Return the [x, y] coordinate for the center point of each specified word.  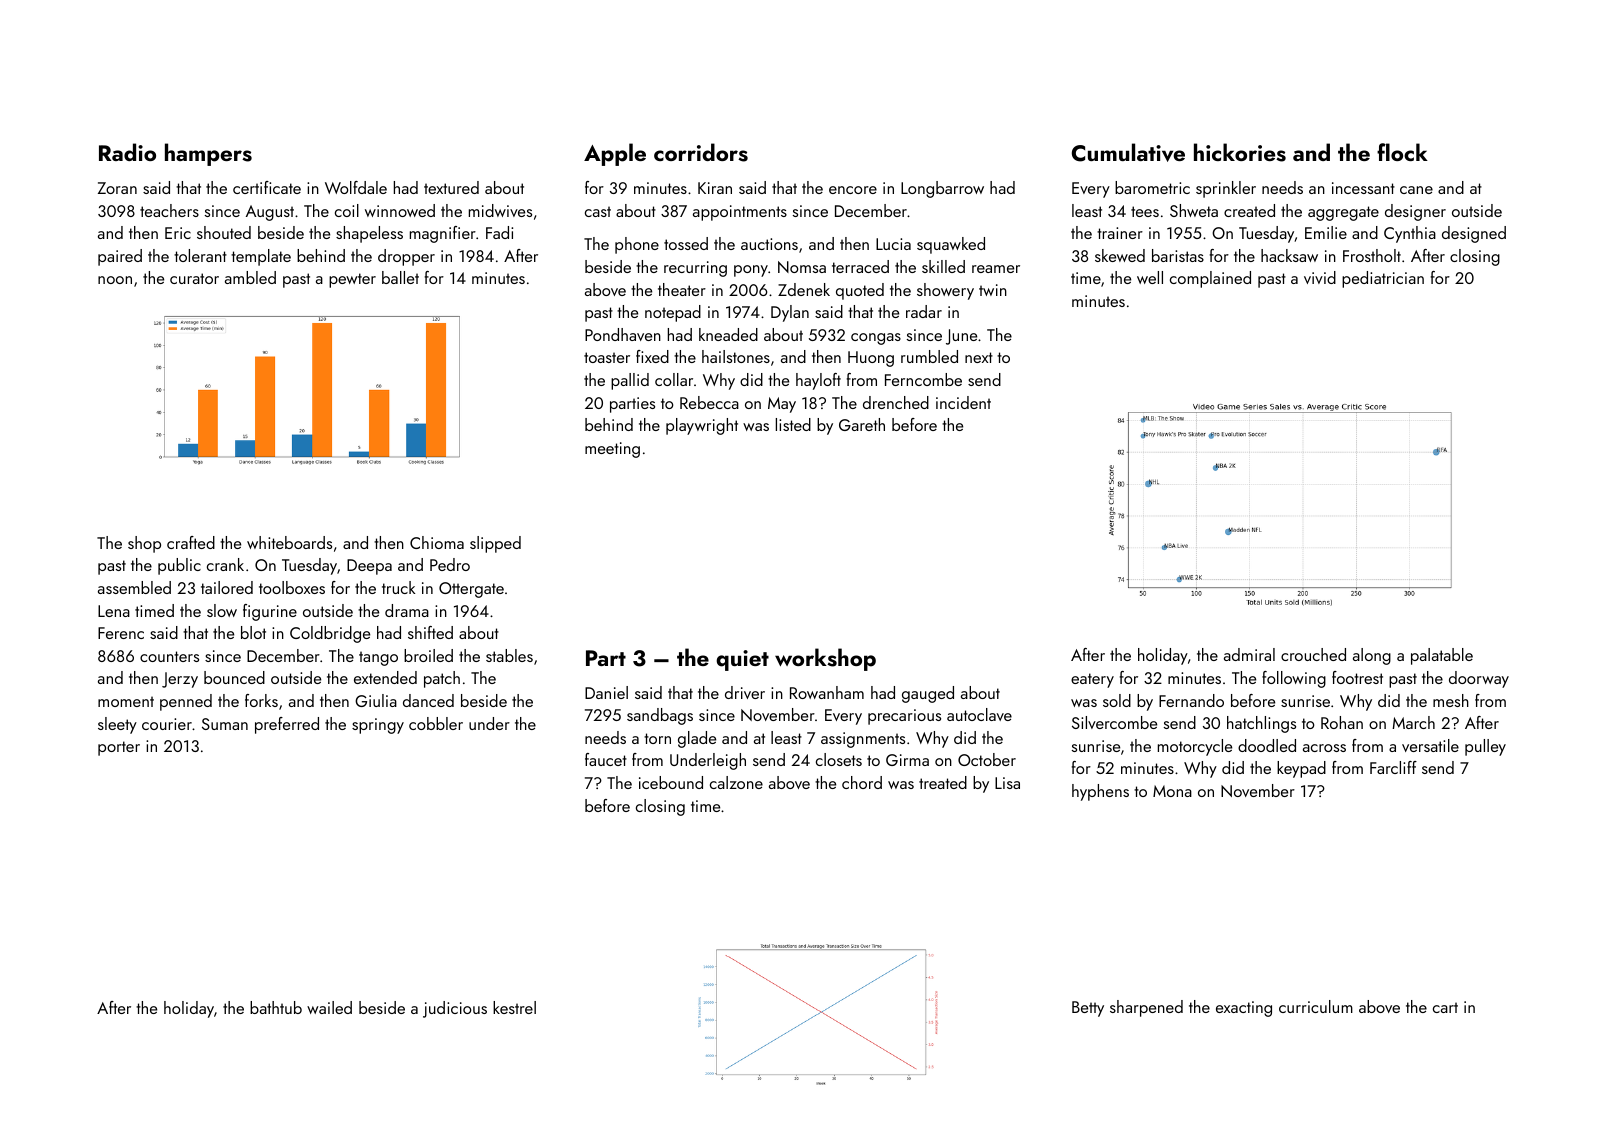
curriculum [1316, 1006]
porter [119, 748]
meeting [612, 450]
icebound [671, 782]
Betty [1088, 1009]
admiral [1249, 654]
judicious [455, 1009]
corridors [701, 152]
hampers [208, 154]
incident [963, 402]
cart [1445, 1007]
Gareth [862, 424]
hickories [1240, 152]
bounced [234, 677]
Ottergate [471, 590]
